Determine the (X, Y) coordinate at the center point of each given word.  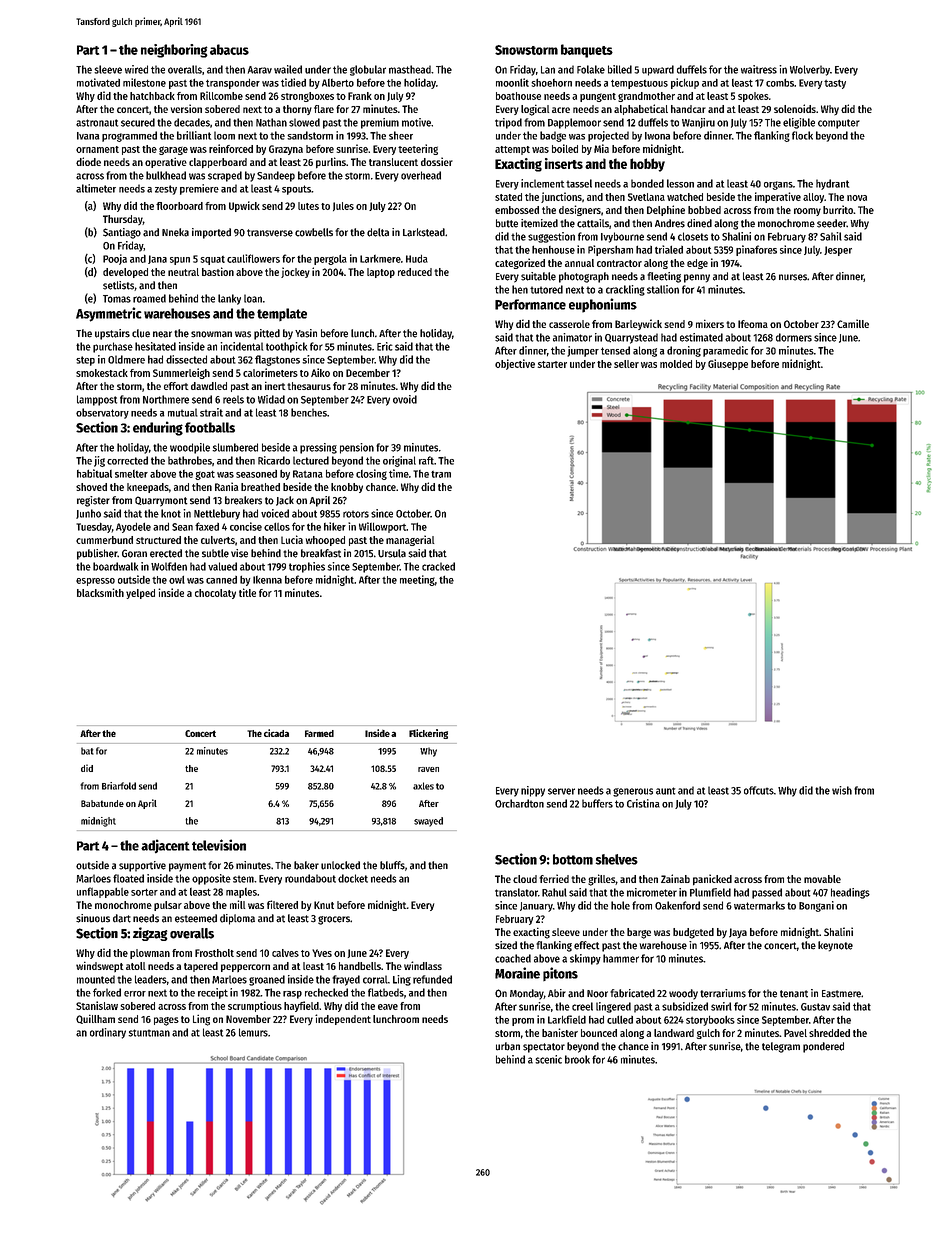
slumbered (235, 447)
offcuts (759, 790)
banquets (587, 51)
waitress (759, 69)
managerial (410, 540)
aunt (665, 791)
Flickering (428, 734)
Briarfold (119, 786)
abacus (229, 49)
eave (388, 1007)
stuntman (149, 1033)
